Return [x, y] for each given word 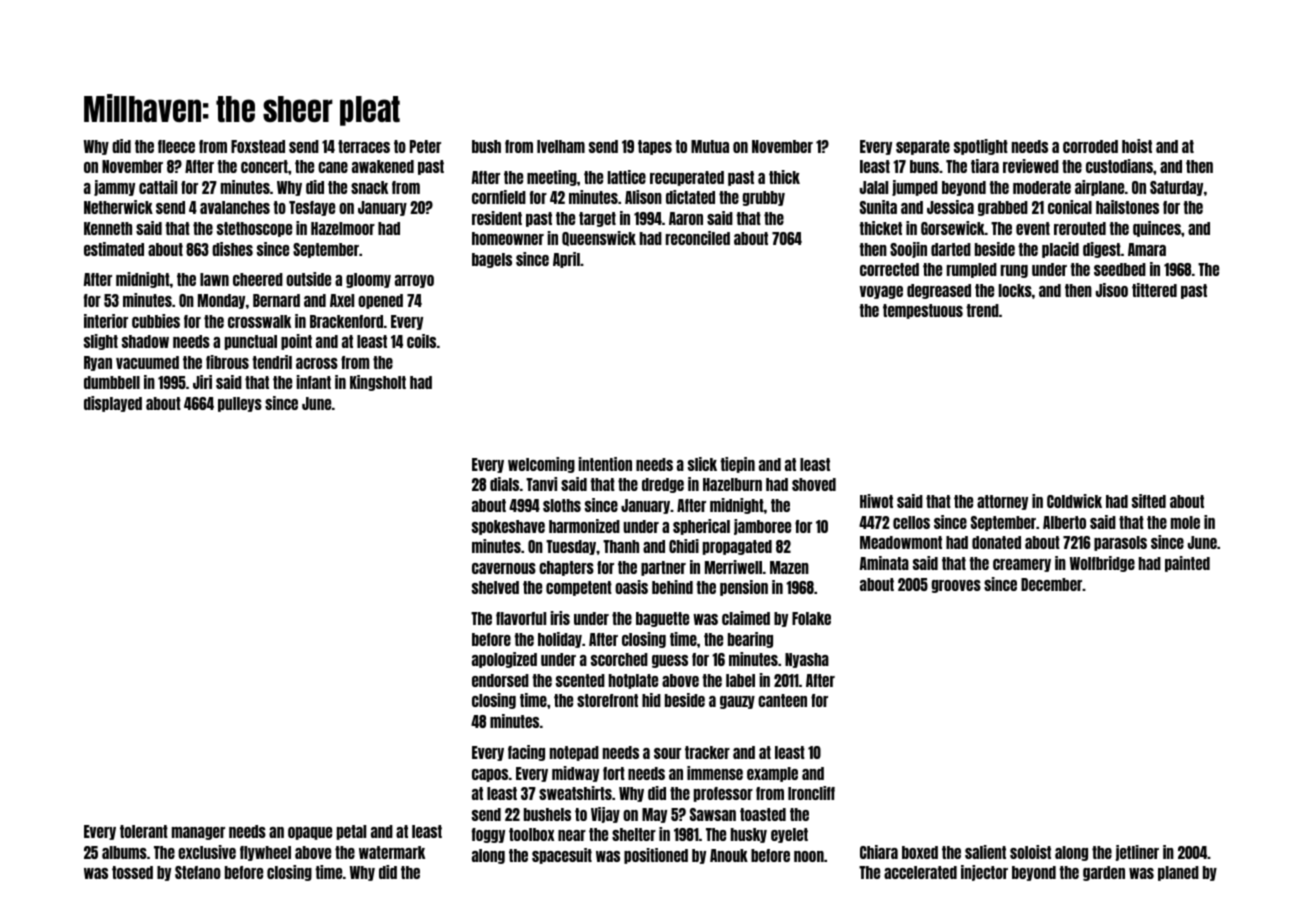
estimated [114, 249]
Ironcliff [811, 793]
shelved [495, 587]
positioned [656, 856]
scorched [619, 659]
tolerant [144, 831]
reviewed [1031, 166]
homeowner [508, 238]
